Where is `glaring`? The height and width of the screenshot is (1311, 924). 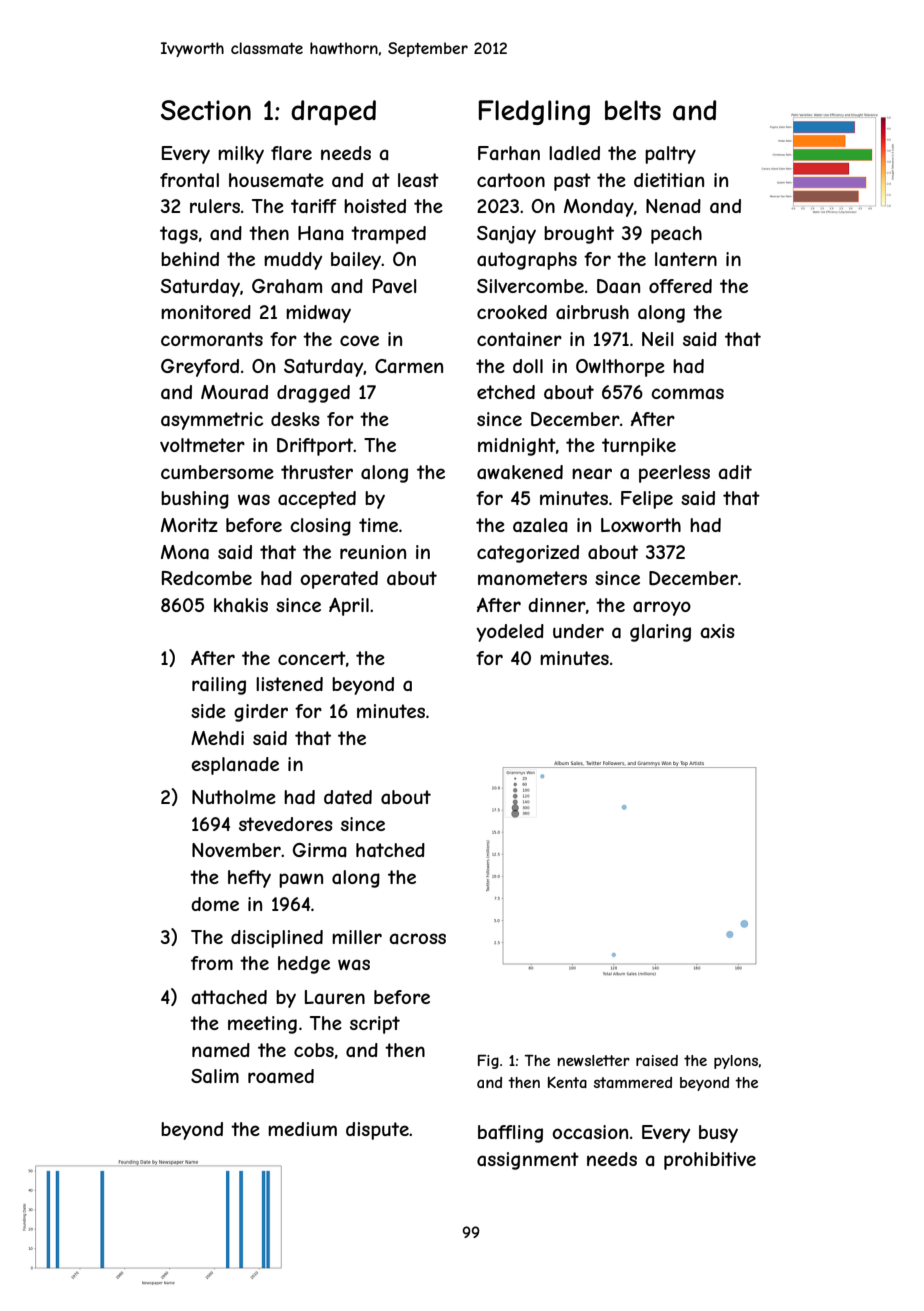 glaring is located at coordinates (660, 633).
